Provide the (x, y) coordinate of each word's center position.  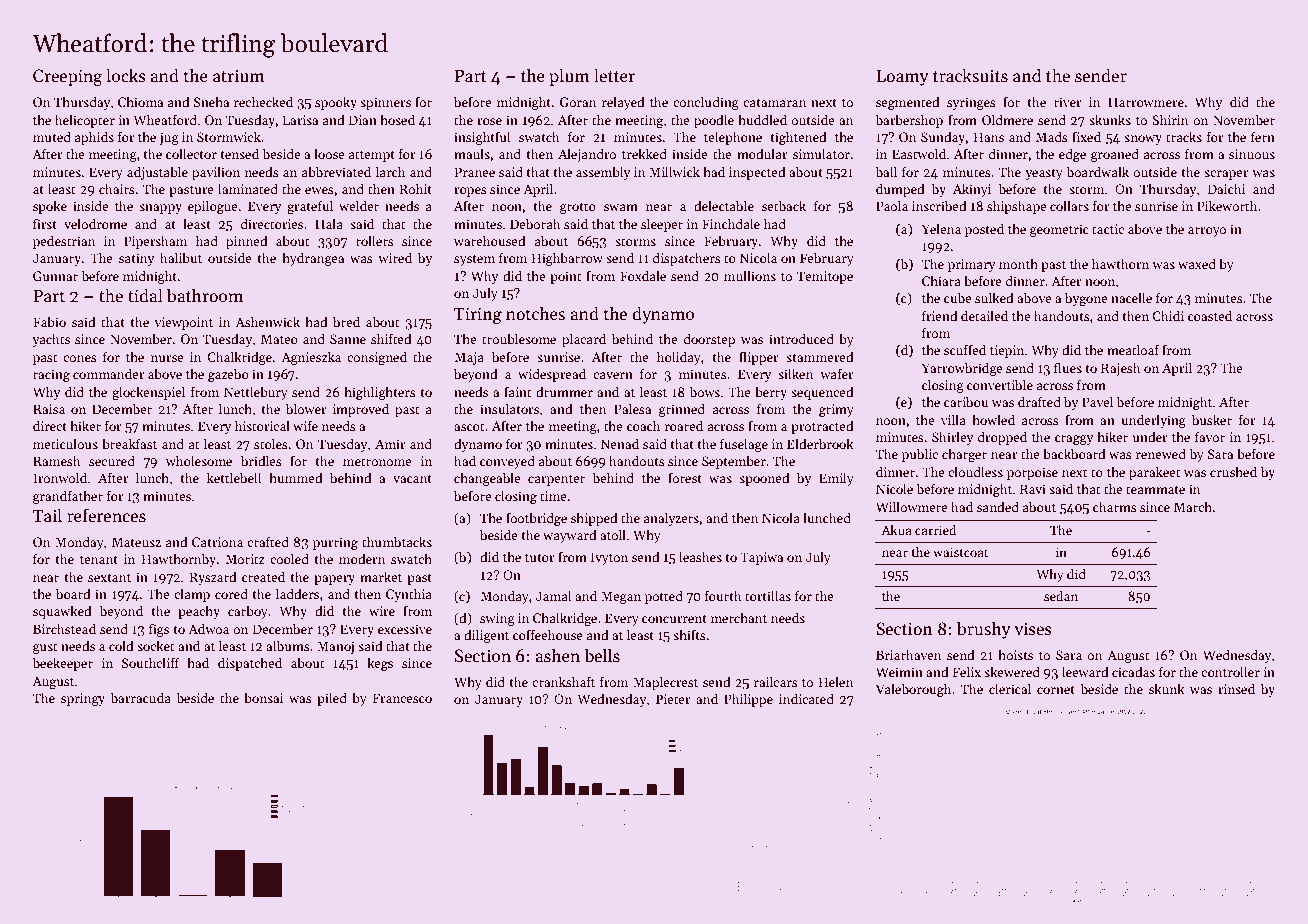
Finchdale (731, 223)
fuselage (744, 445)
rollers (375, 240)
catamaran (774, 103)
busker (1212, 419)
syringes (971, 103)
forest (685, 477)
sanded (998, 506)
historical (262, 425)
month (1018, 263)
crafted (268, 541)
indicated (806, 698)
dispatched (250, 664)
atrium (239, 76)
